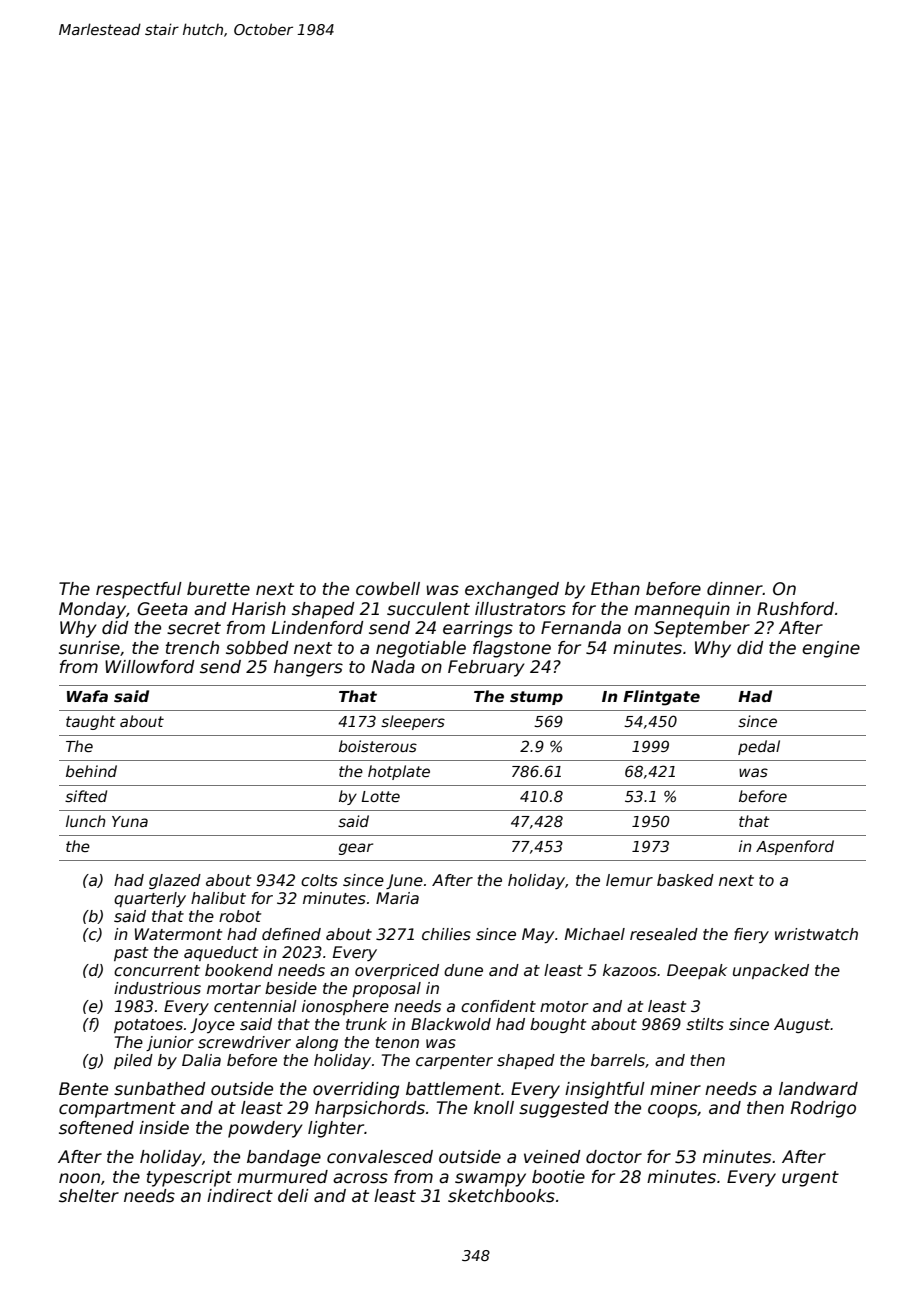 This screenshot has width=924, height=1314. Describe the element at coordinates (685, 880) in the screenshot. I see `basked` at that location.
